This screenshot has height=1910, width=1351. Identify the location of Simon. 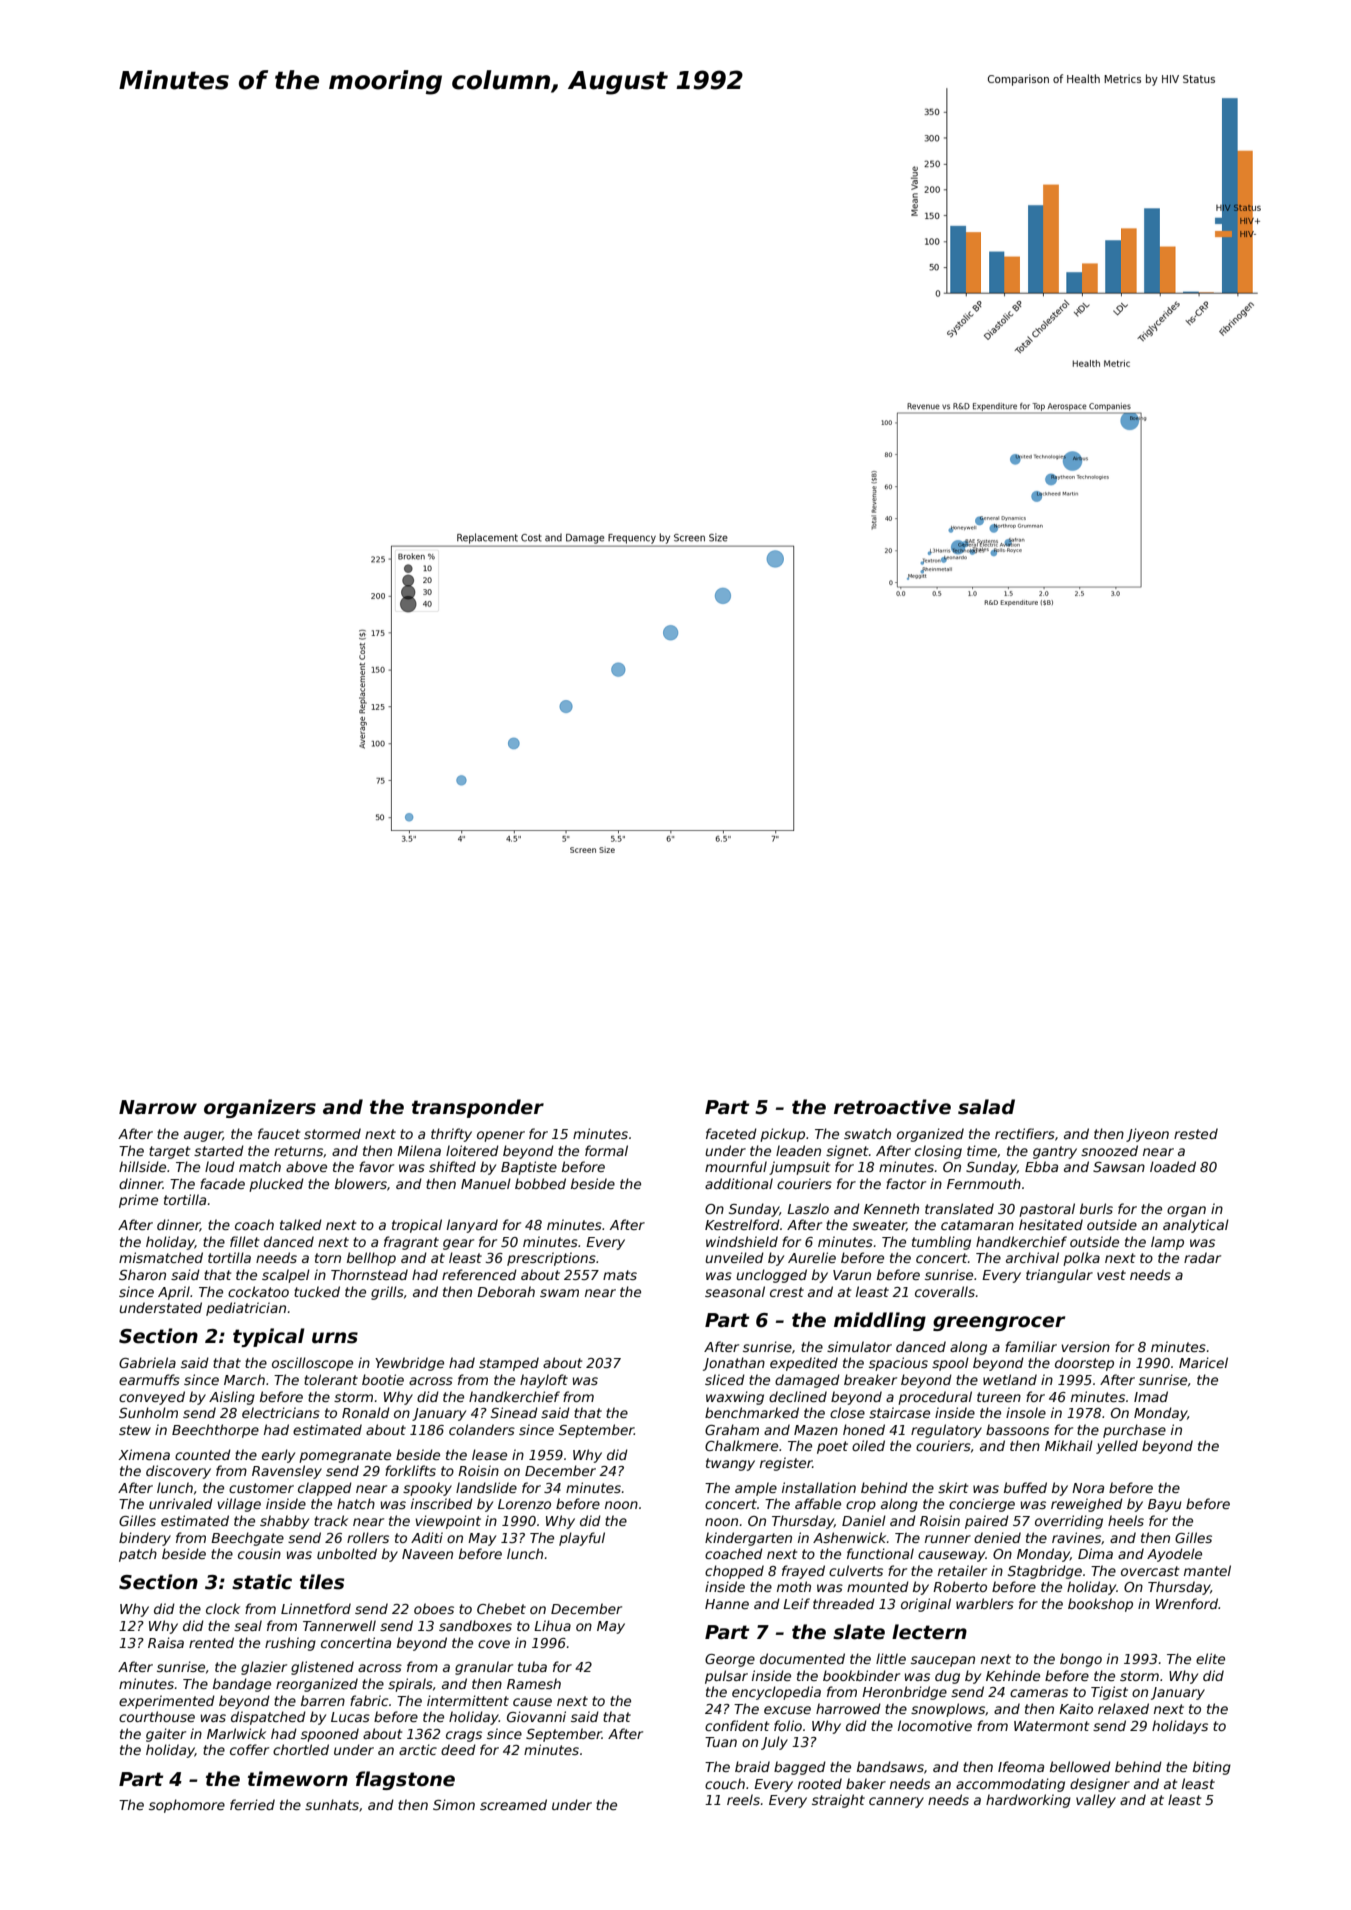
(454, 1804).
